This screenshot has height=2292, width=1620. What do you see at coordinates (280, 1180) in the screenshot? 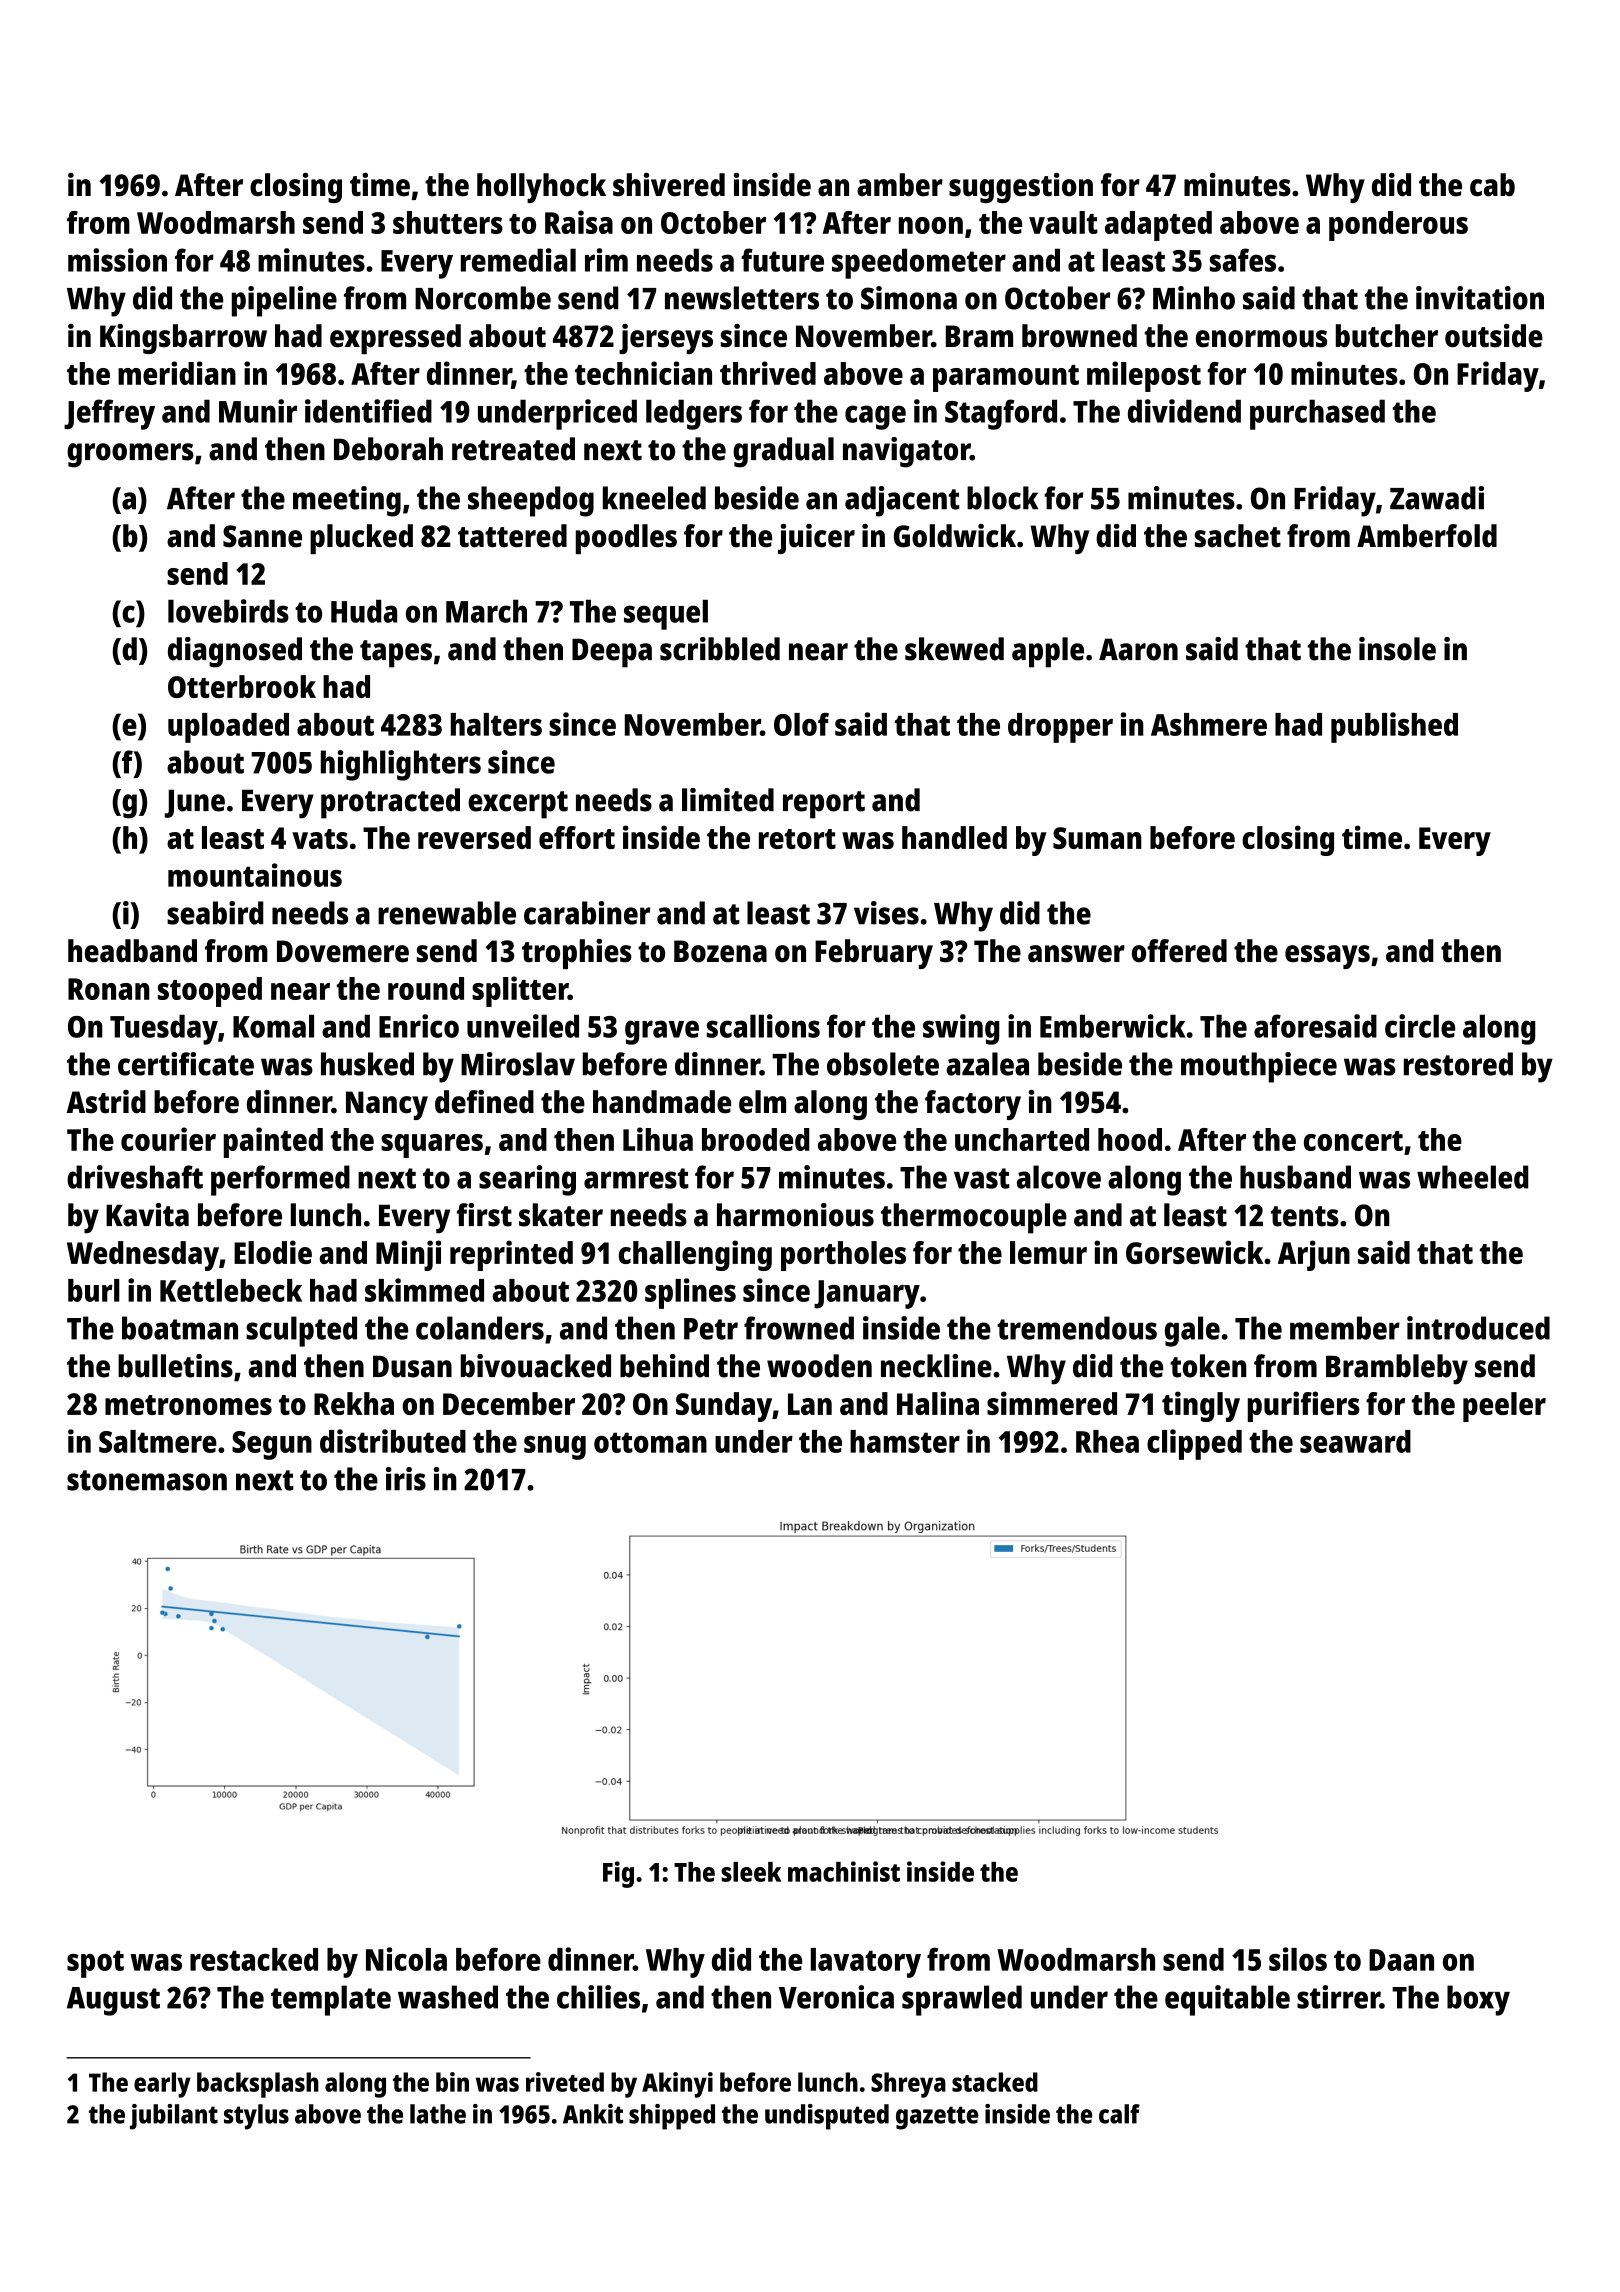
I see `performed` at bounding box center [280, 1180].
